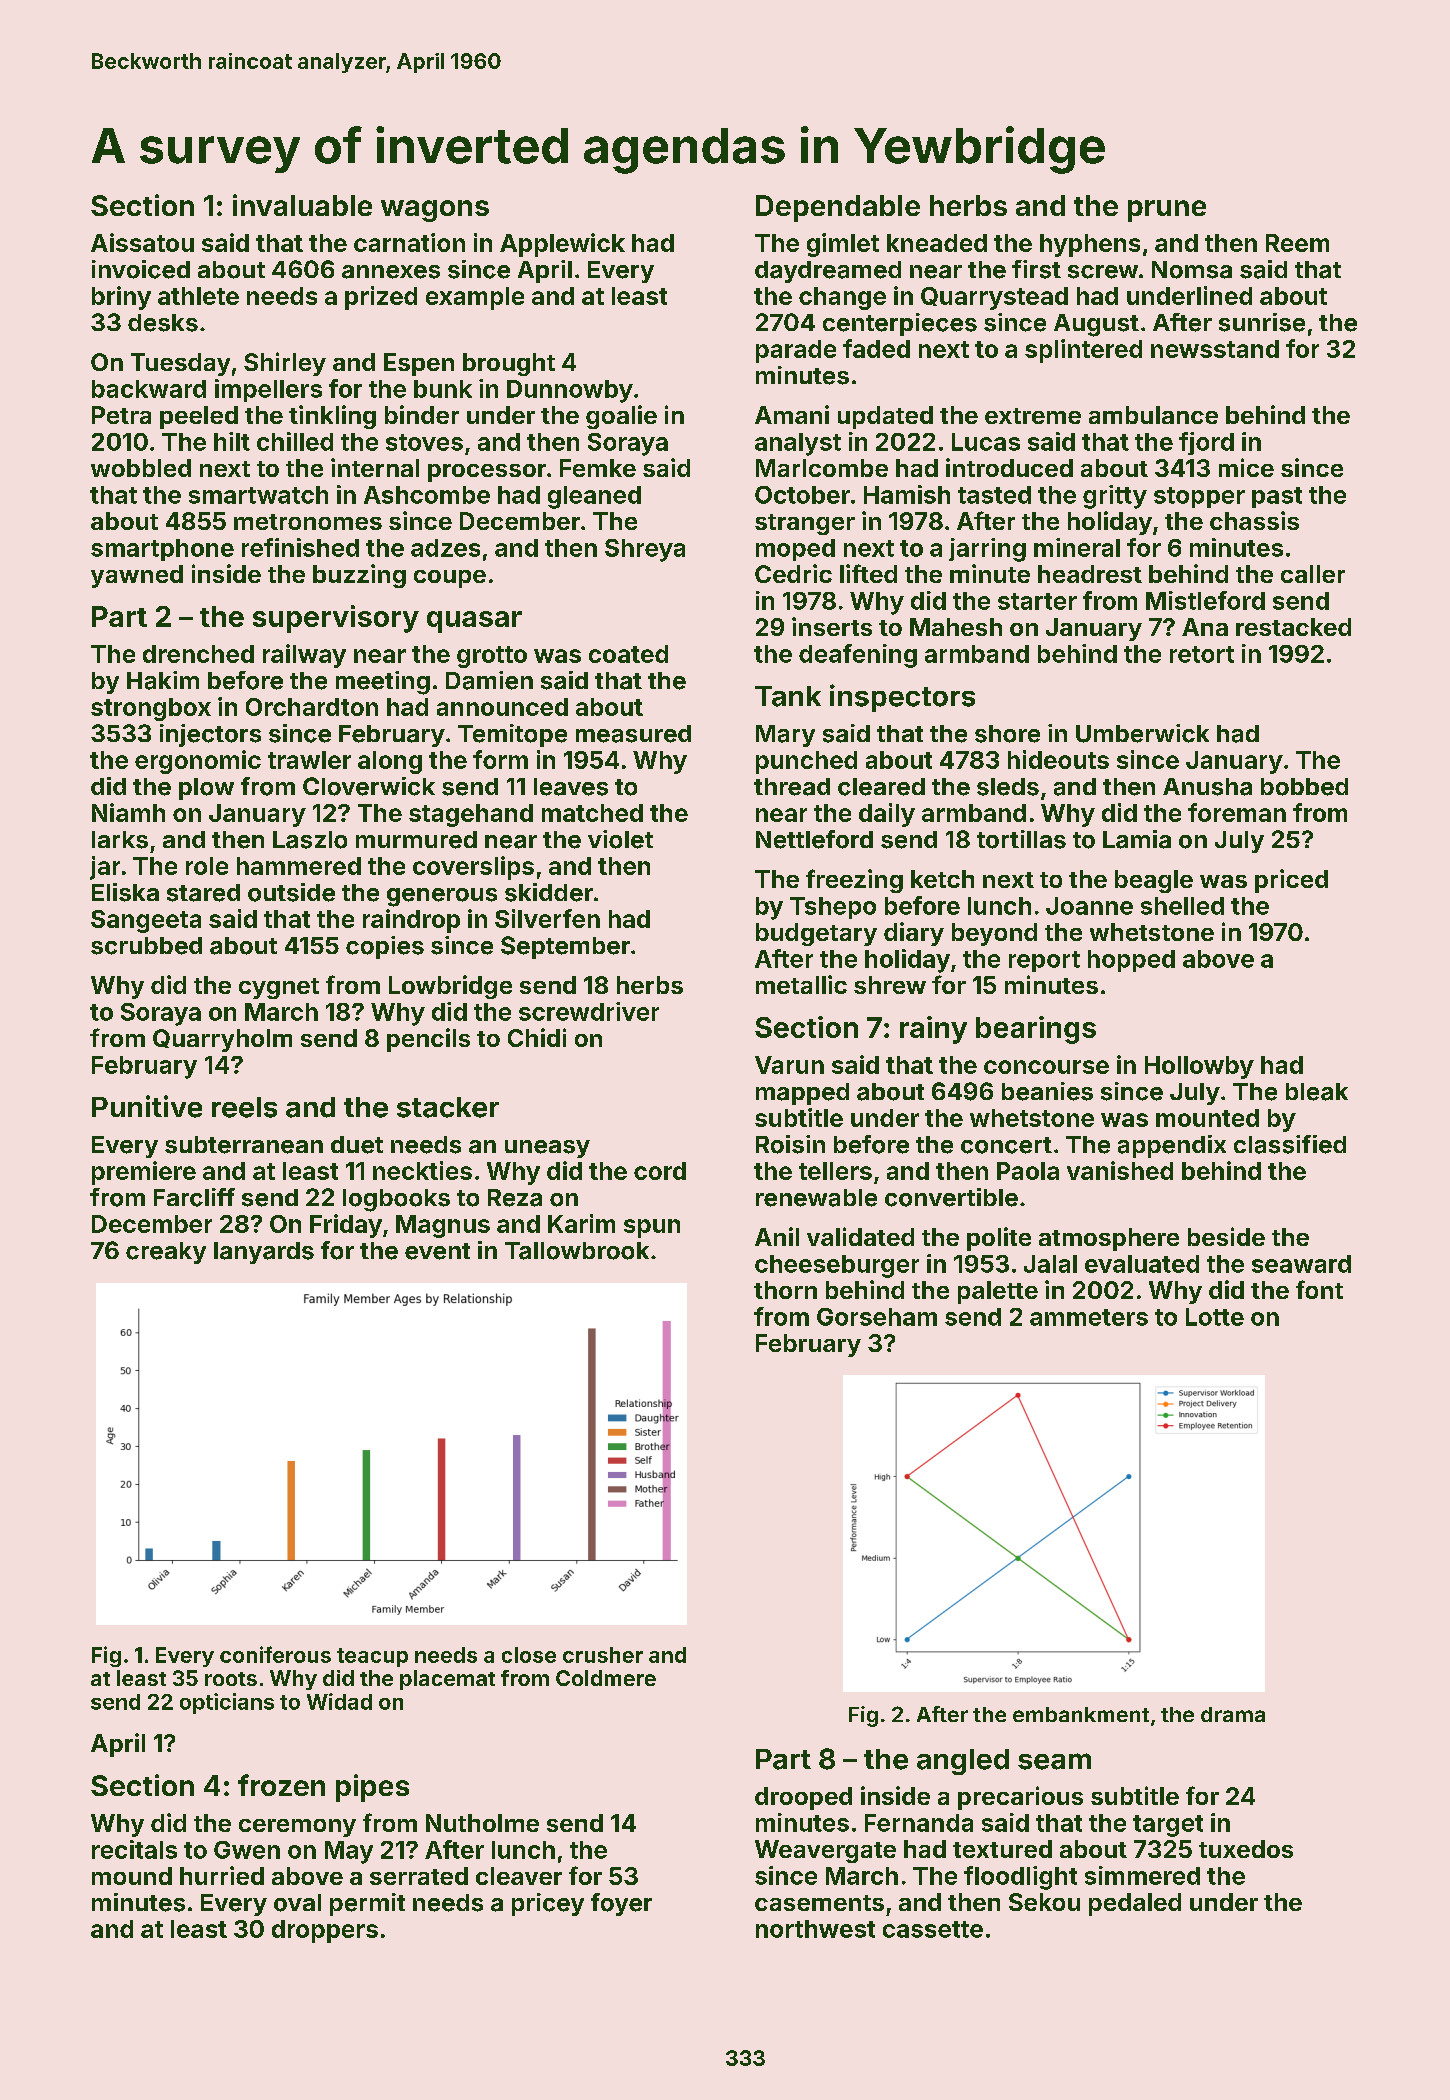 The width and height of the image is (1450, 2100). Describe the element at coordinates (435, 211) in the image. I see `wagons` at that location.
